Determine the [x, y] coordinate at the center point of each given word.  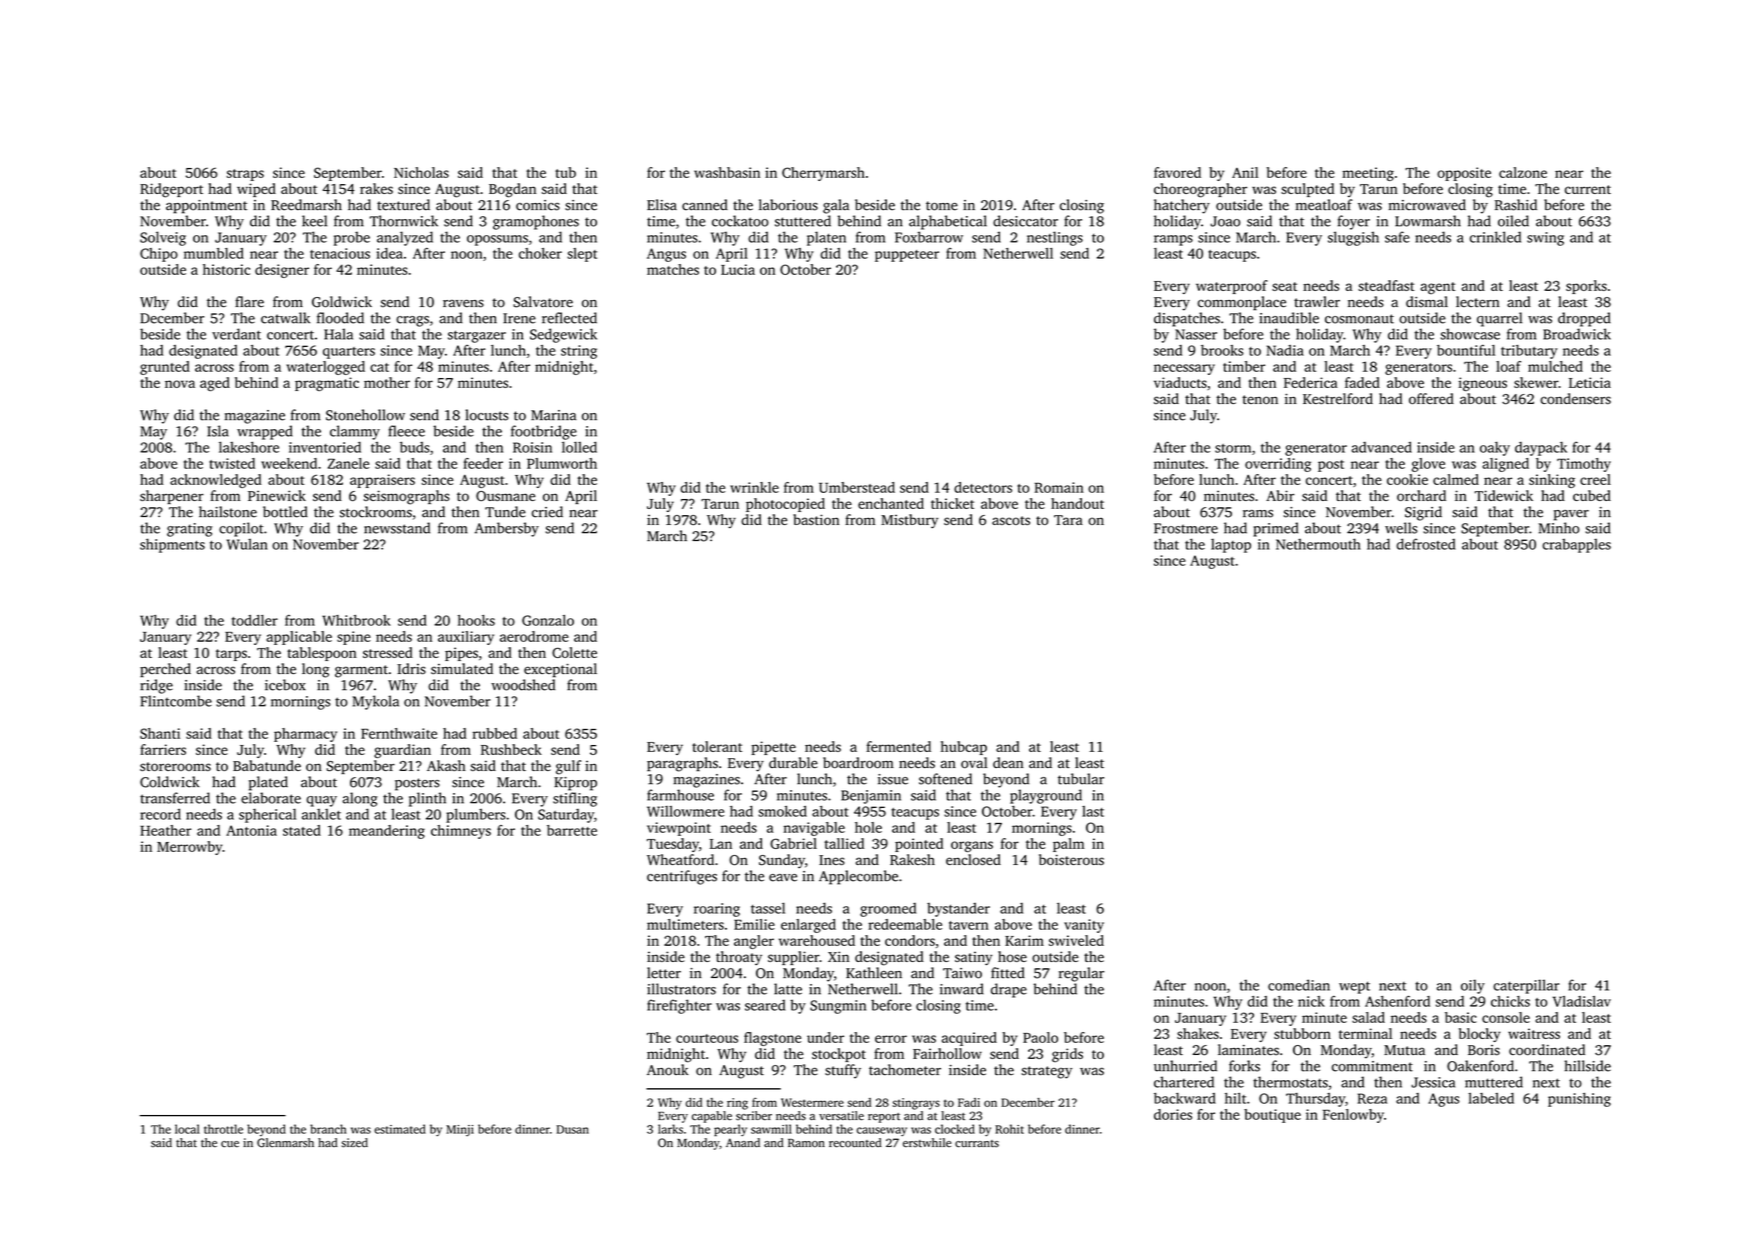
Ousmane [505, 496]
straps [245, 175]
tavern [969, 925]
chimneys [461, 832]
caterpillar [1526, 986]
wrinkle [754, 487]
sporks [1586, 287]
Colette [574, 652]
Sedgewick [563, 335]
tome [942, 206]
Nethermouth [1318, 544]
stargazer [477, 336]
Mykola [375, 702]
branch [328, 1129]
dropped [1584, 319]
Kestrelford [1338, 398]
